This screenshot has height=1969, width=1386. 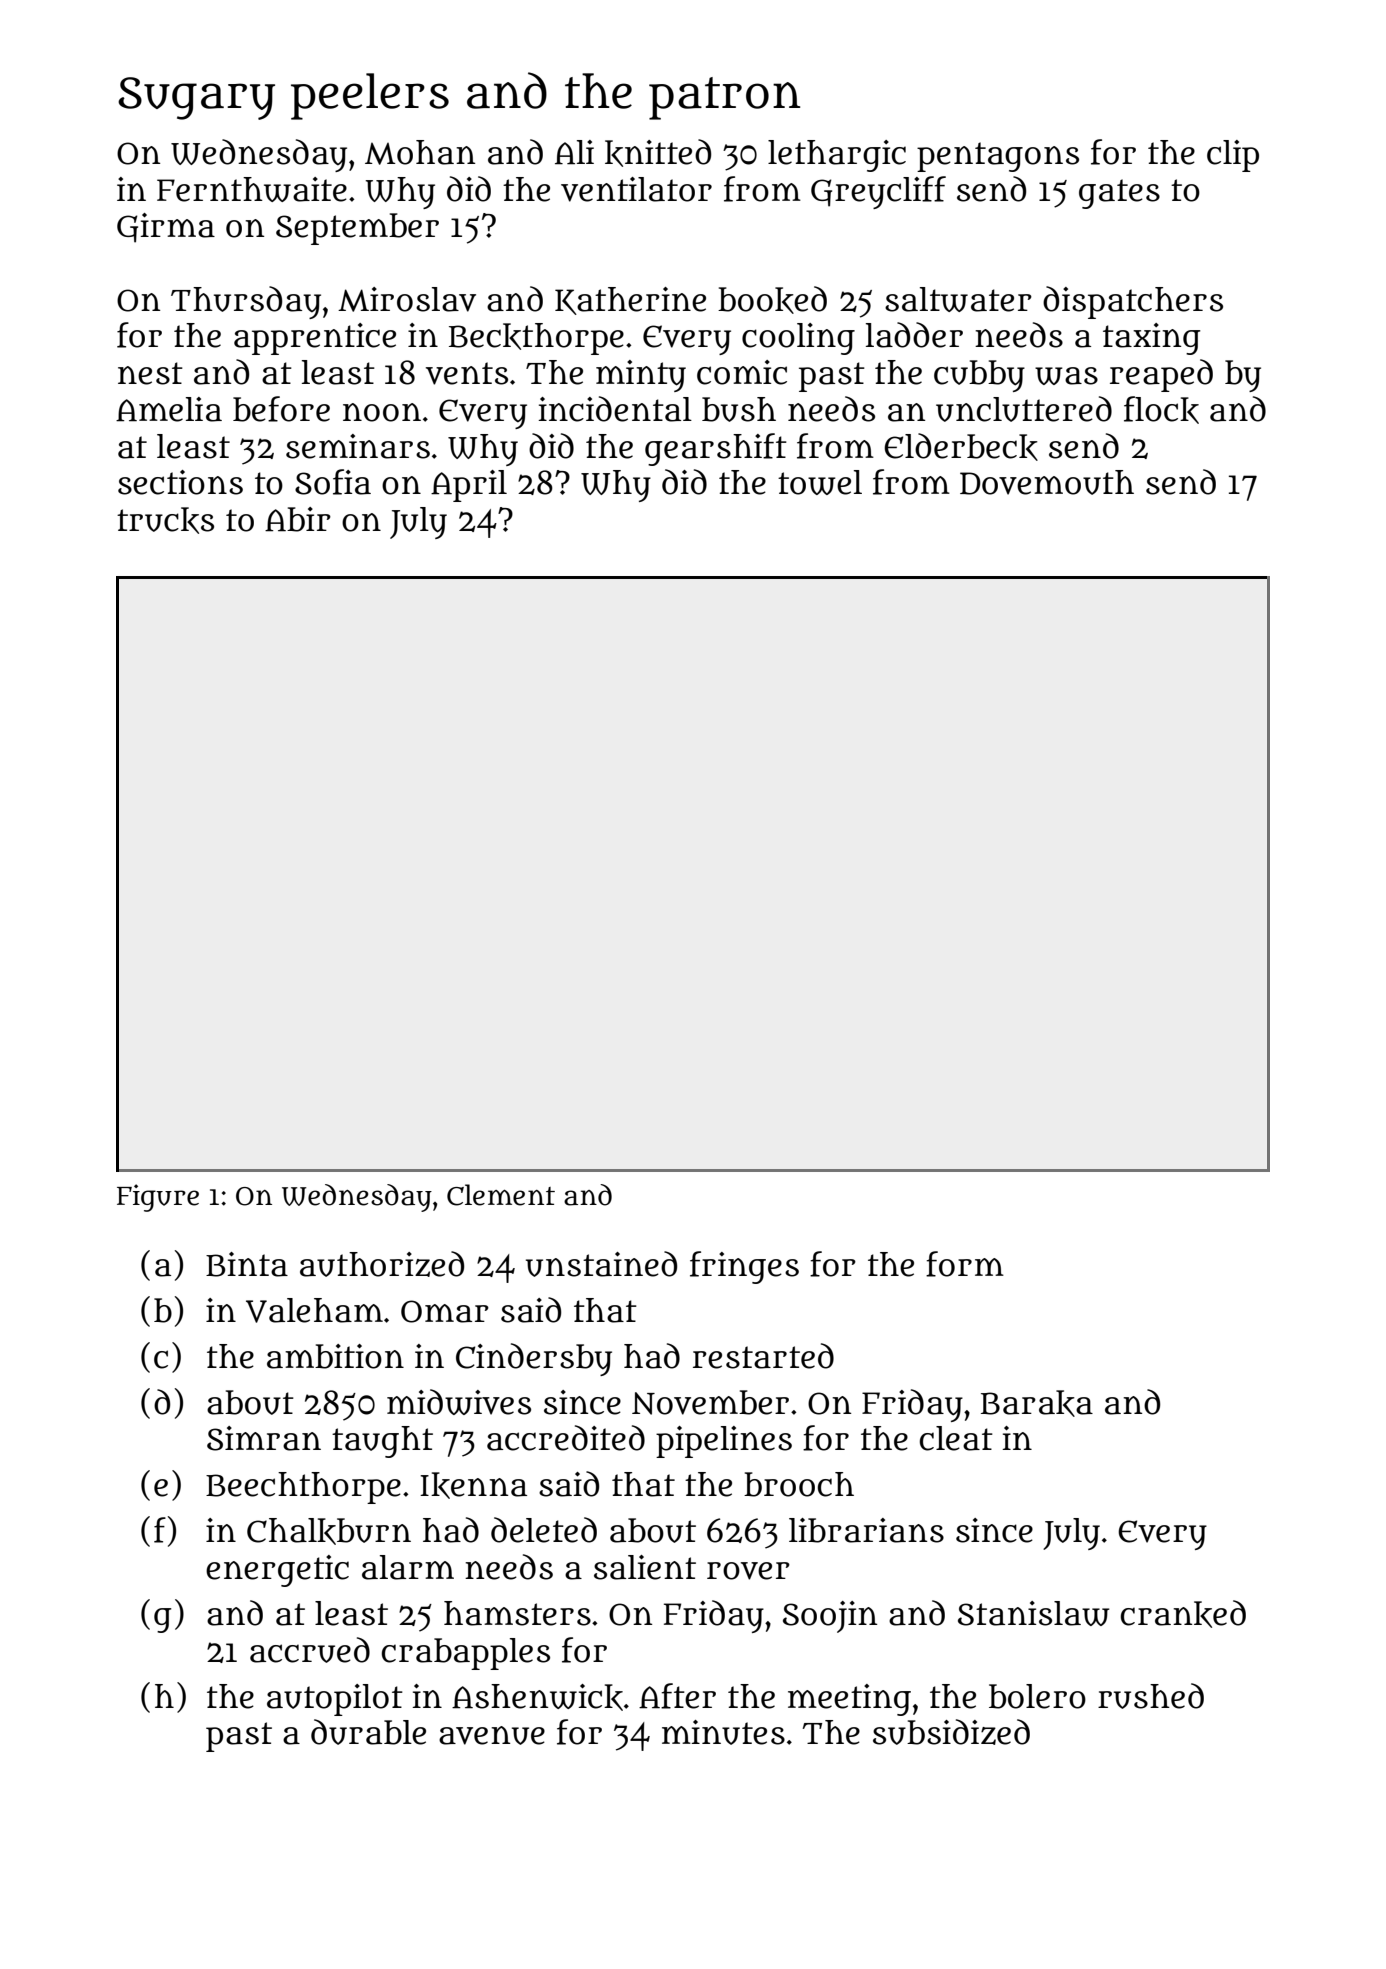 What do you see at coordinates (961, 447) in the screenshot?
I see `Elderbeck` at bounding box center [961, 447].
